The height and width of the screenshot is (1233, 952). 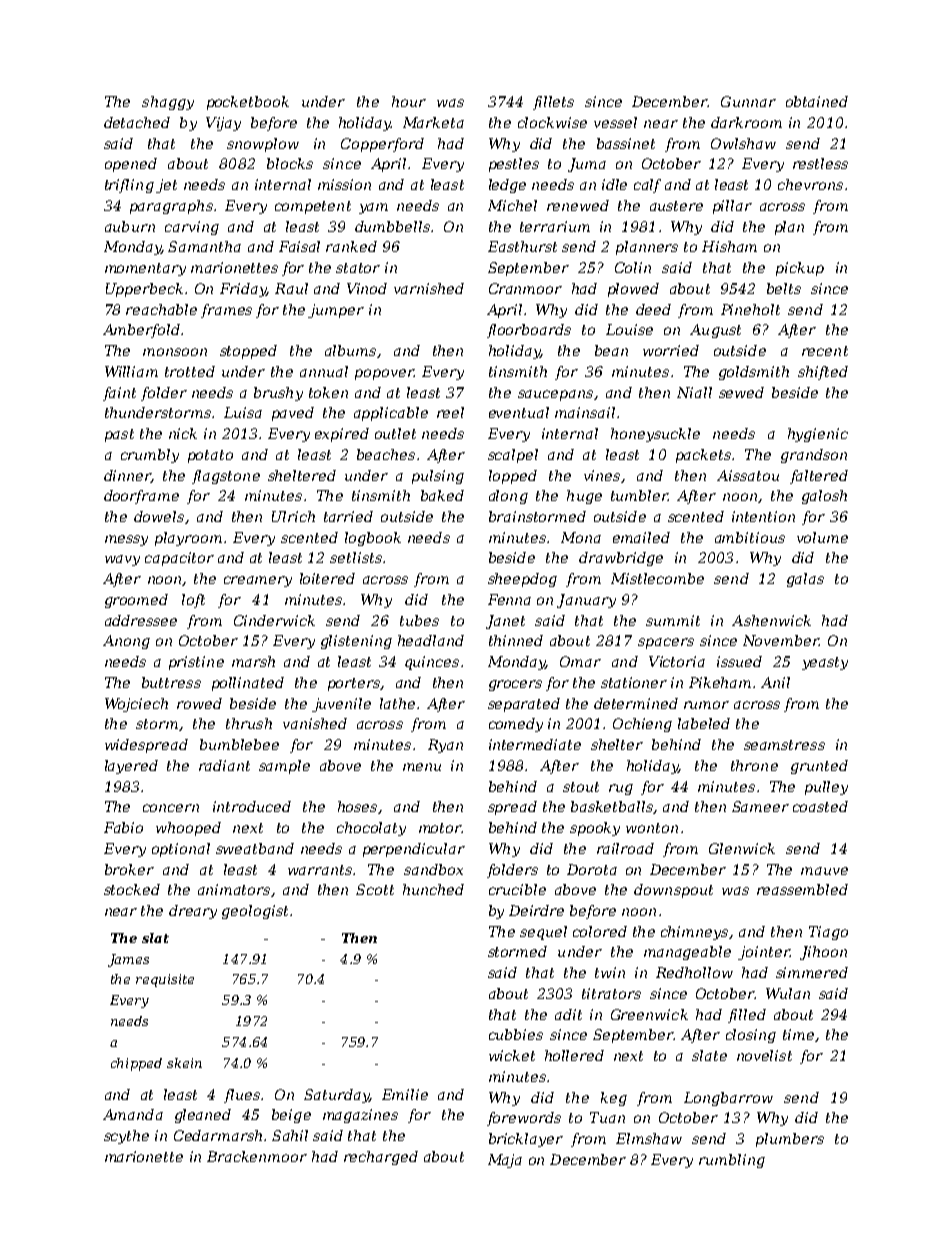 What do you see at coordinates (257, 1156) in the screenshot?
I see `Brackenmoor` at bounding box center [257, 1156].
